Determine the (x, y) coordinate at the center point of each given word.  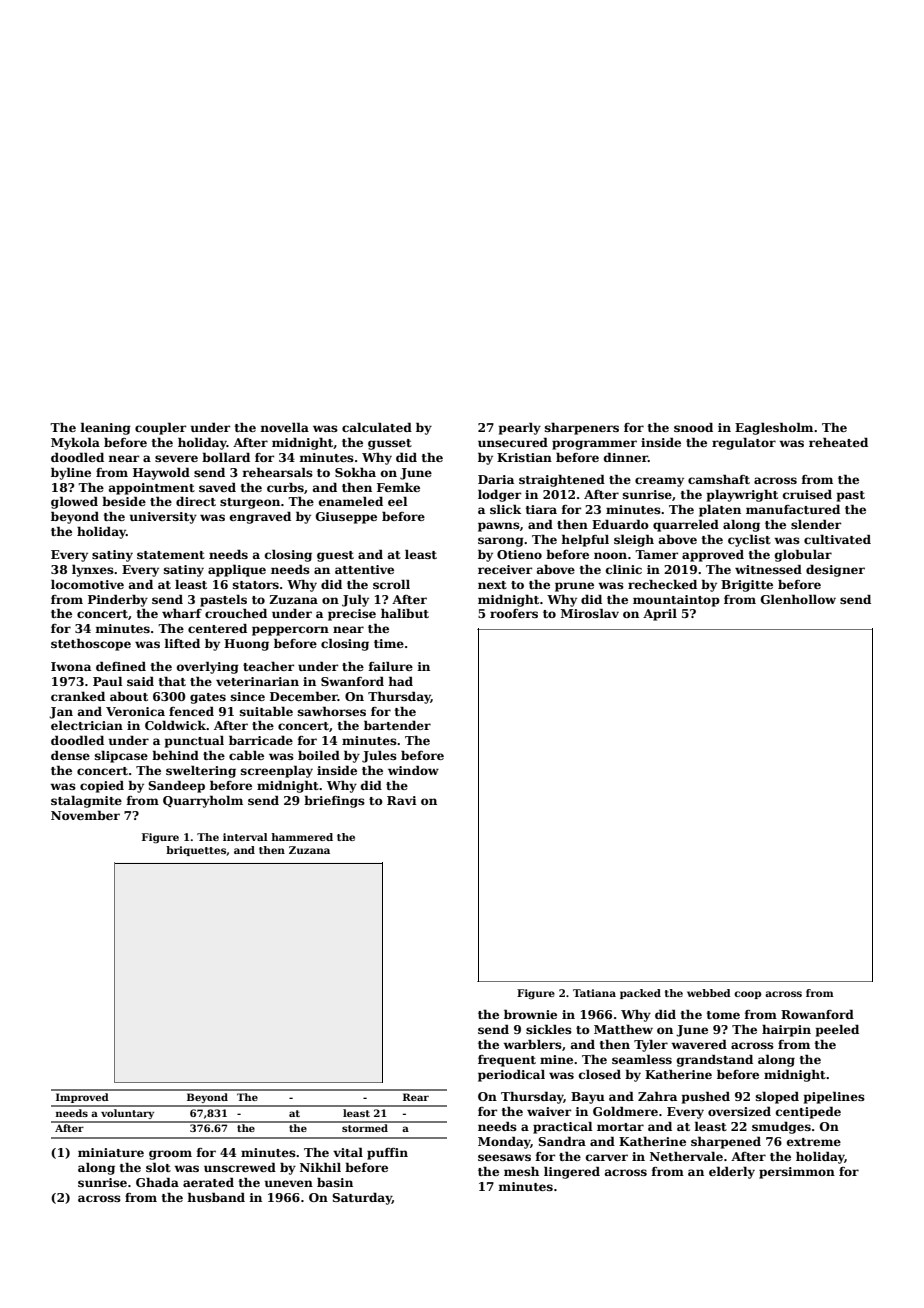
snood (693, 427)
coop (747, 995)
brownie (530, 1014)
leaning (105, 428)
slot (158, 1167)
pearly (520, 428)
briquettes (196, 851)
